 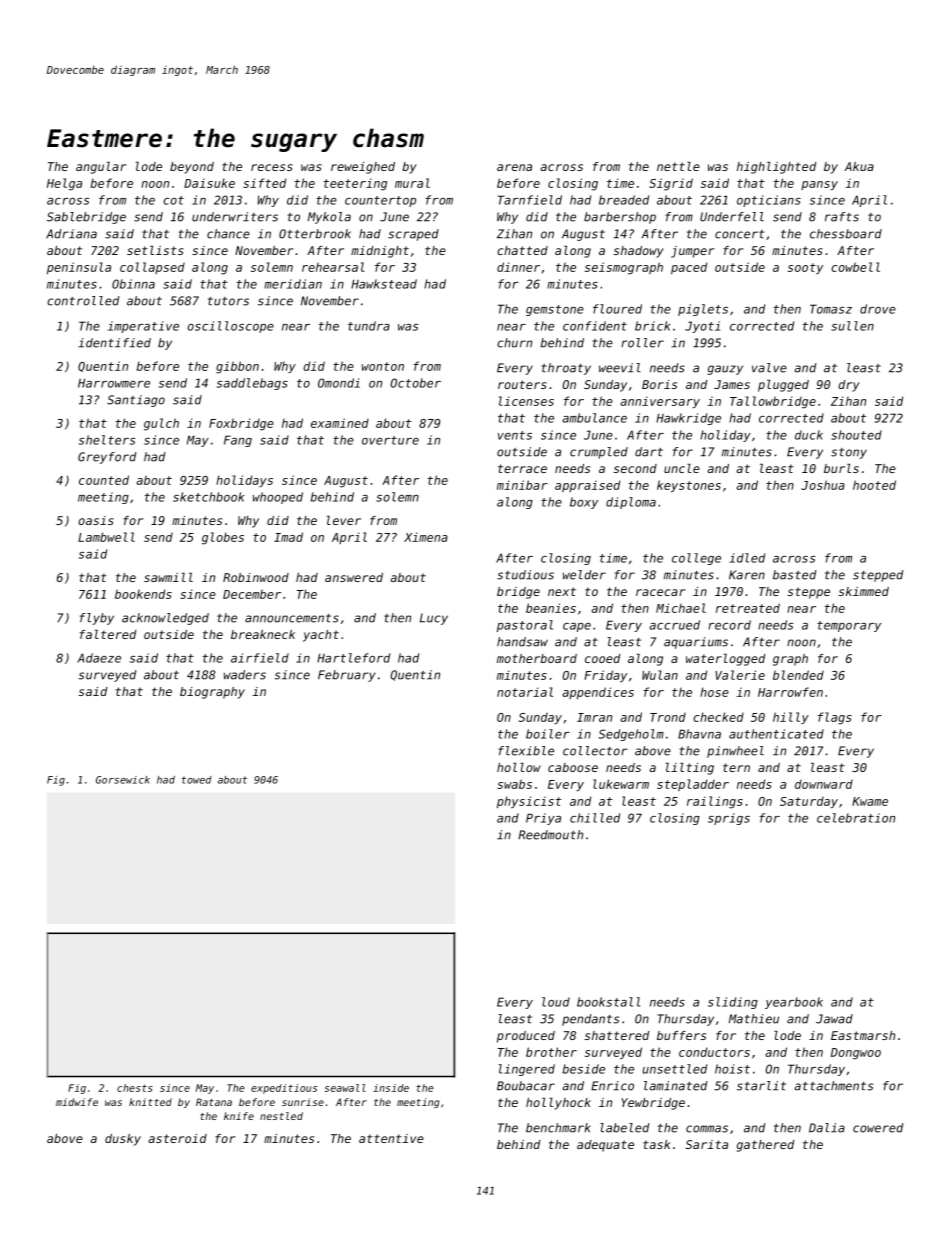 I want to click on hoist, so click(x=732, y=1069).
